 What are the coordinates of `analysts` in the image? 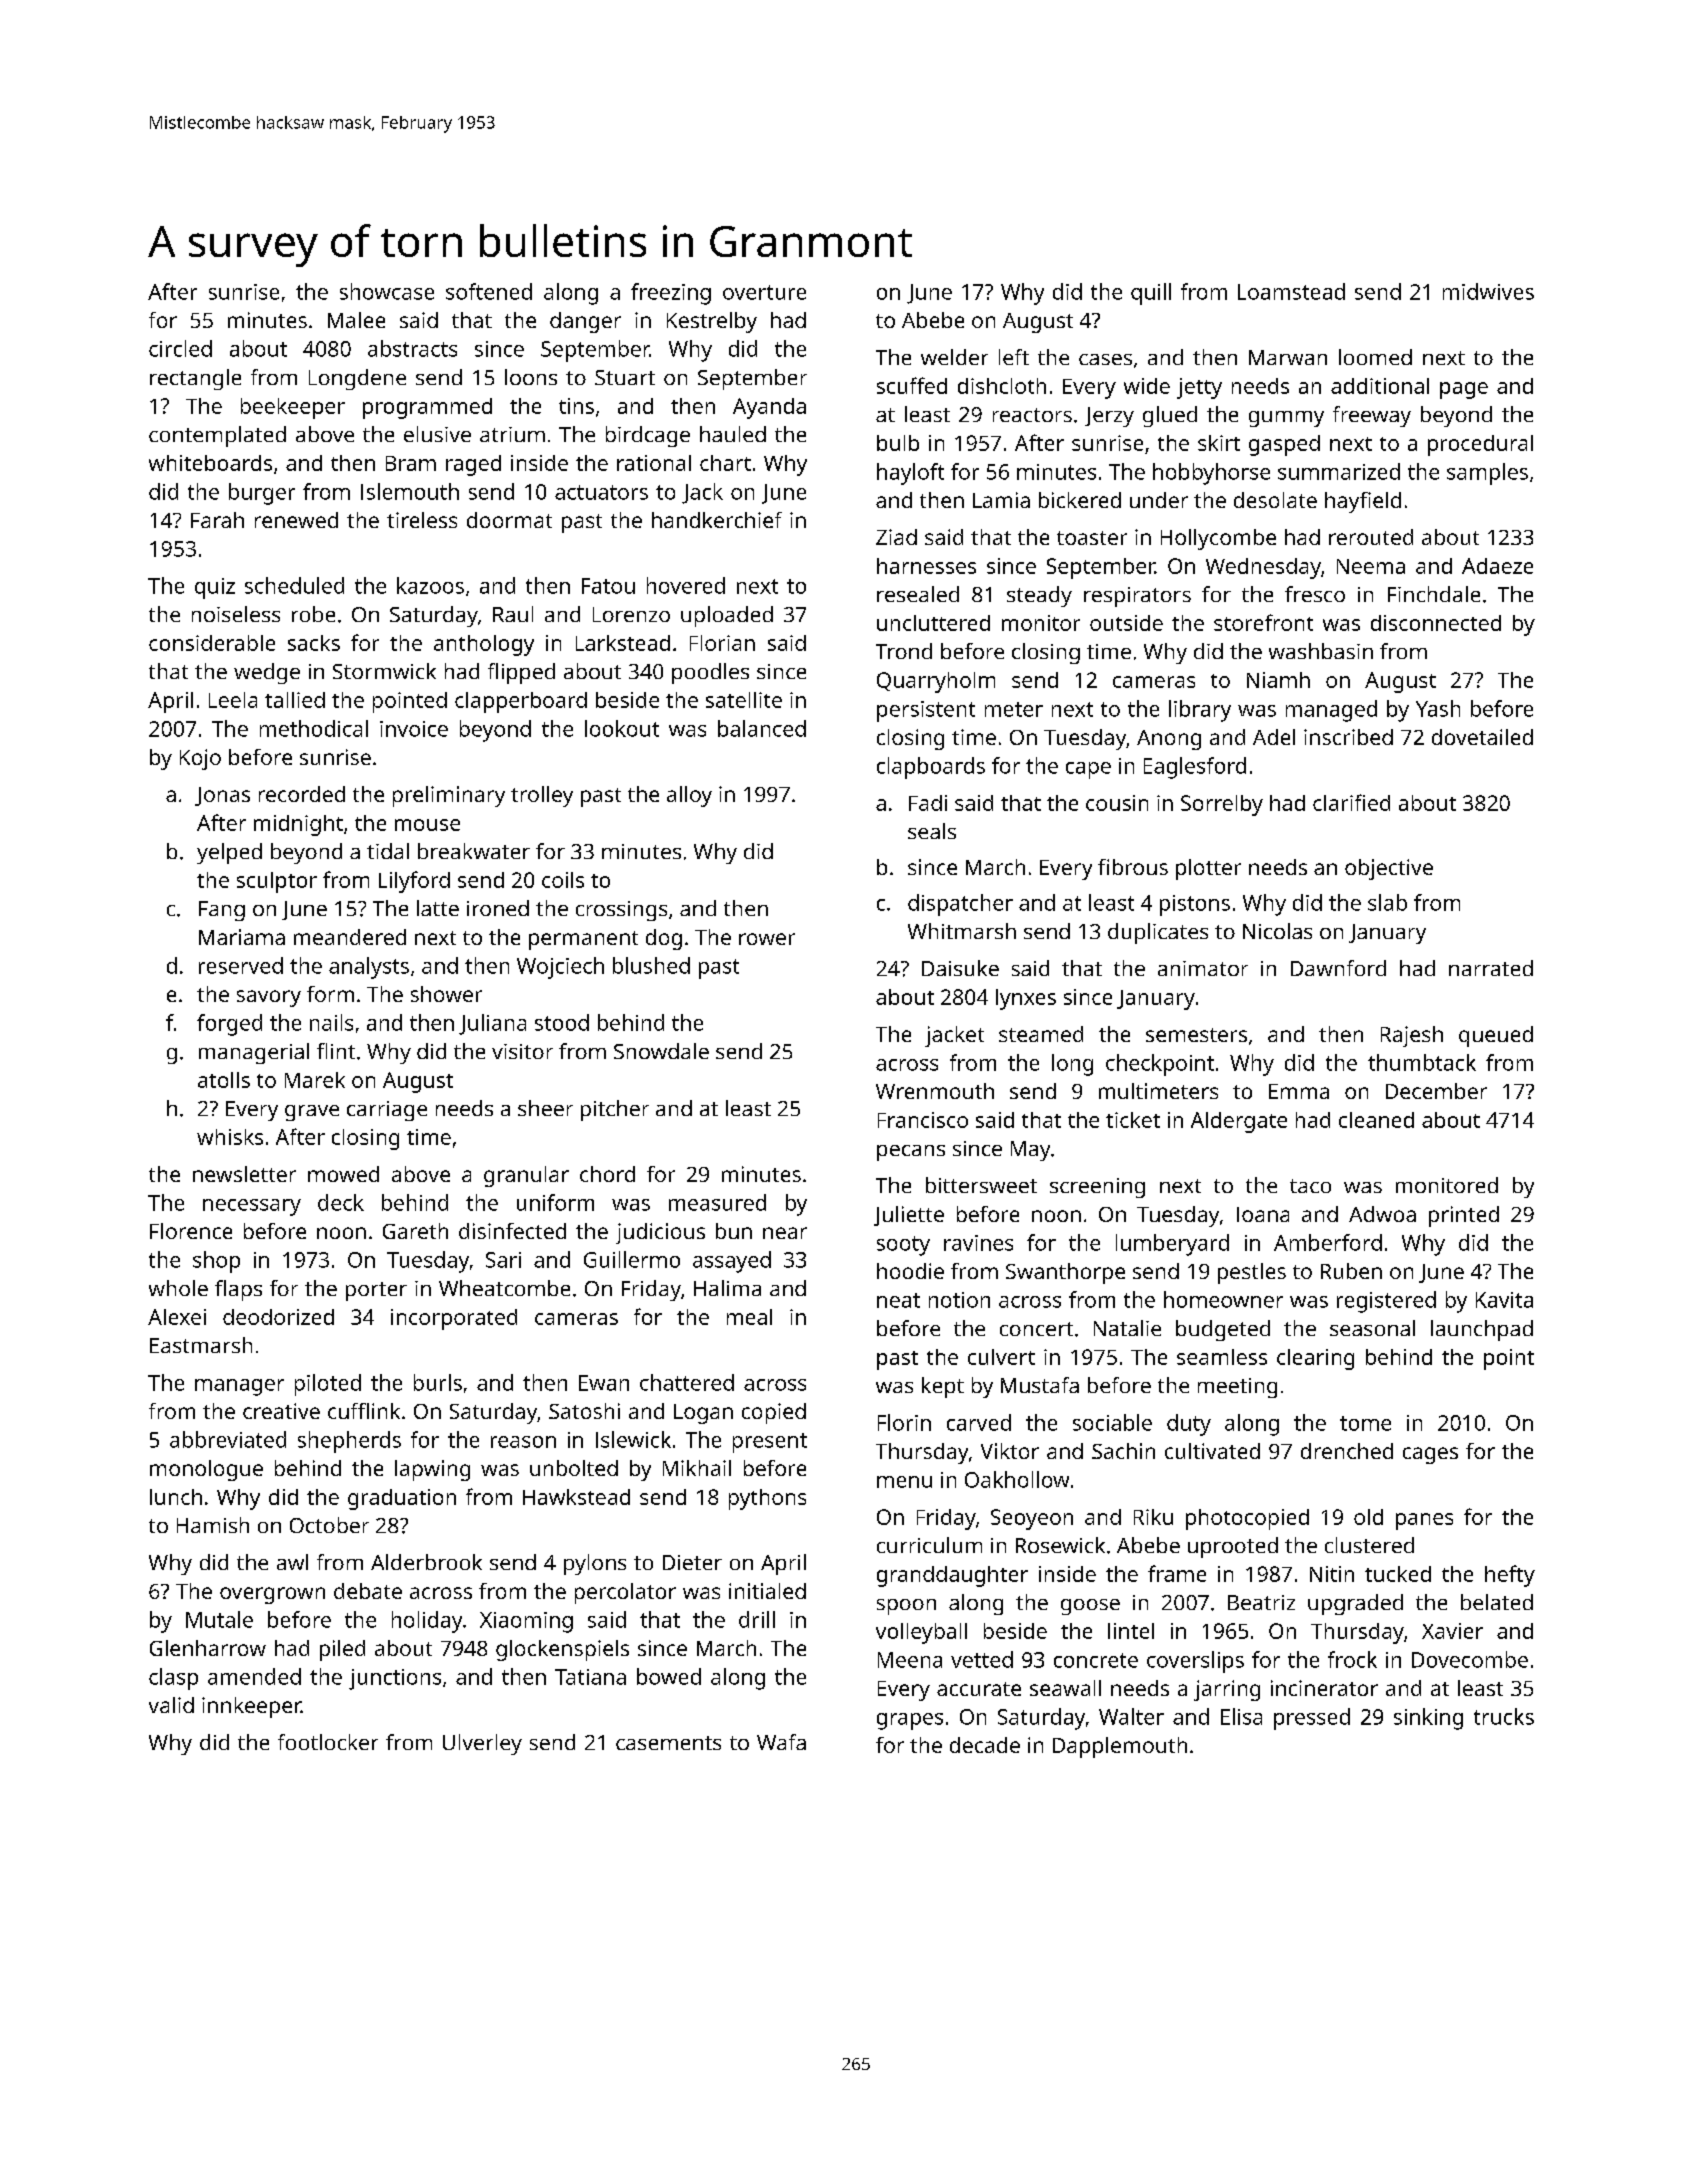 It's located at (369, 968).
